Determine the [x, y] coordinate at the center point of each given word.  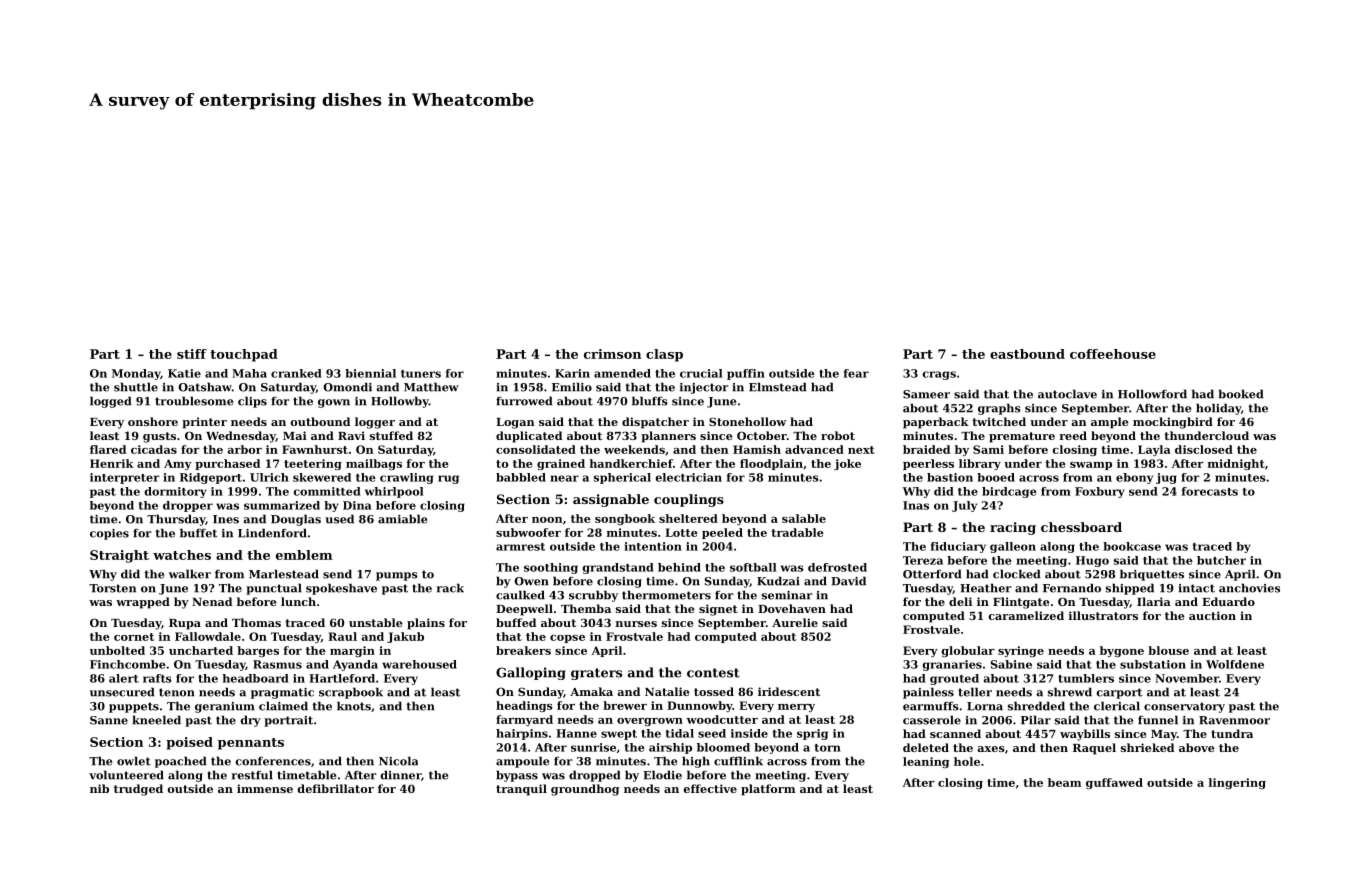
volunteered [126, 775]
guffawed [1114, 783]
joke [847, 464]
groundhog [585, 790]
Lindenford [272, 533]
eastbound [1027, 354]
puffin [746, 374]
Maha [249, 373]
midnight [1236, 464]
